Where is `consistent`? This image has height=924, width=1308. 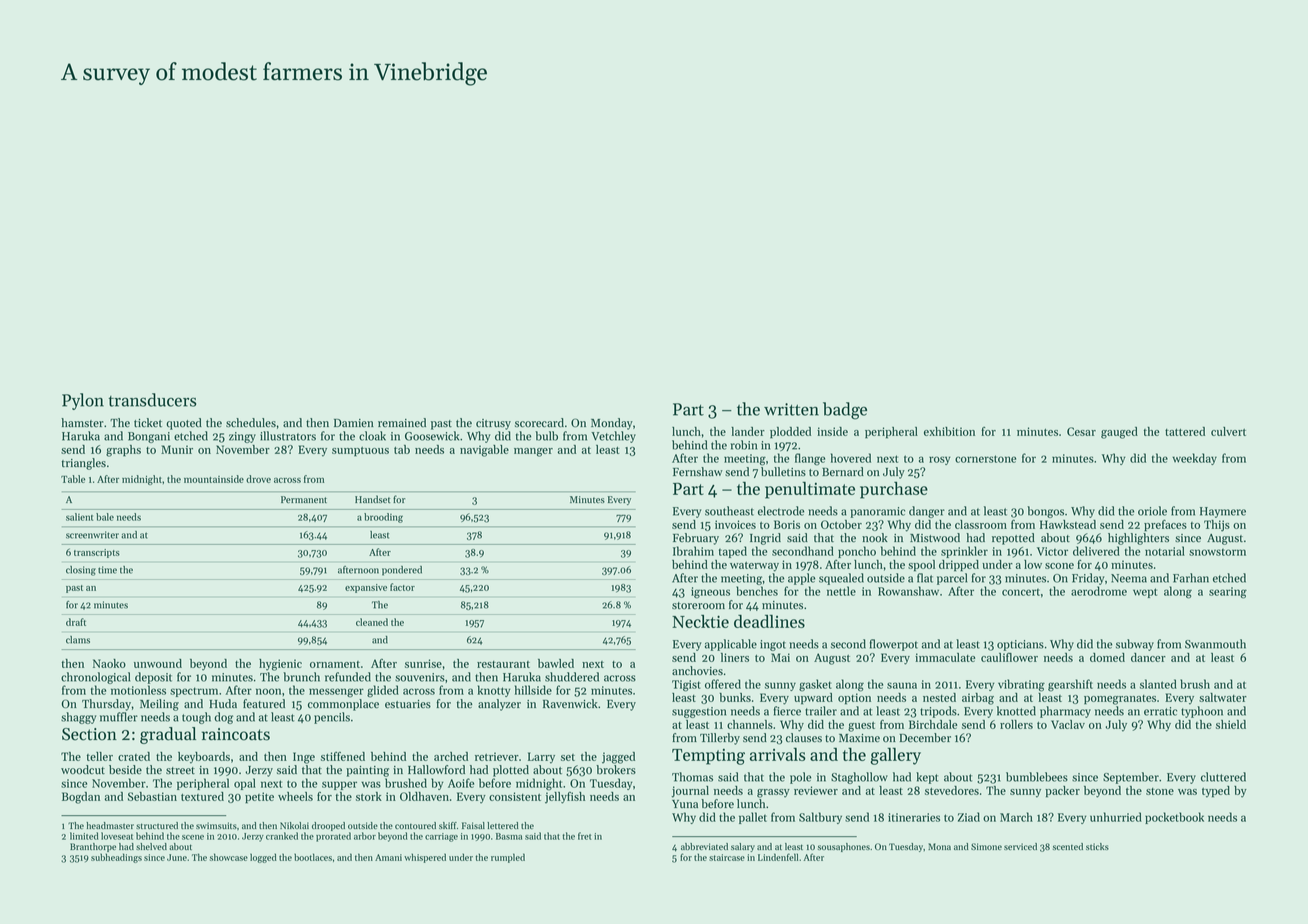
consistent is located at coordinates (515, 796).
